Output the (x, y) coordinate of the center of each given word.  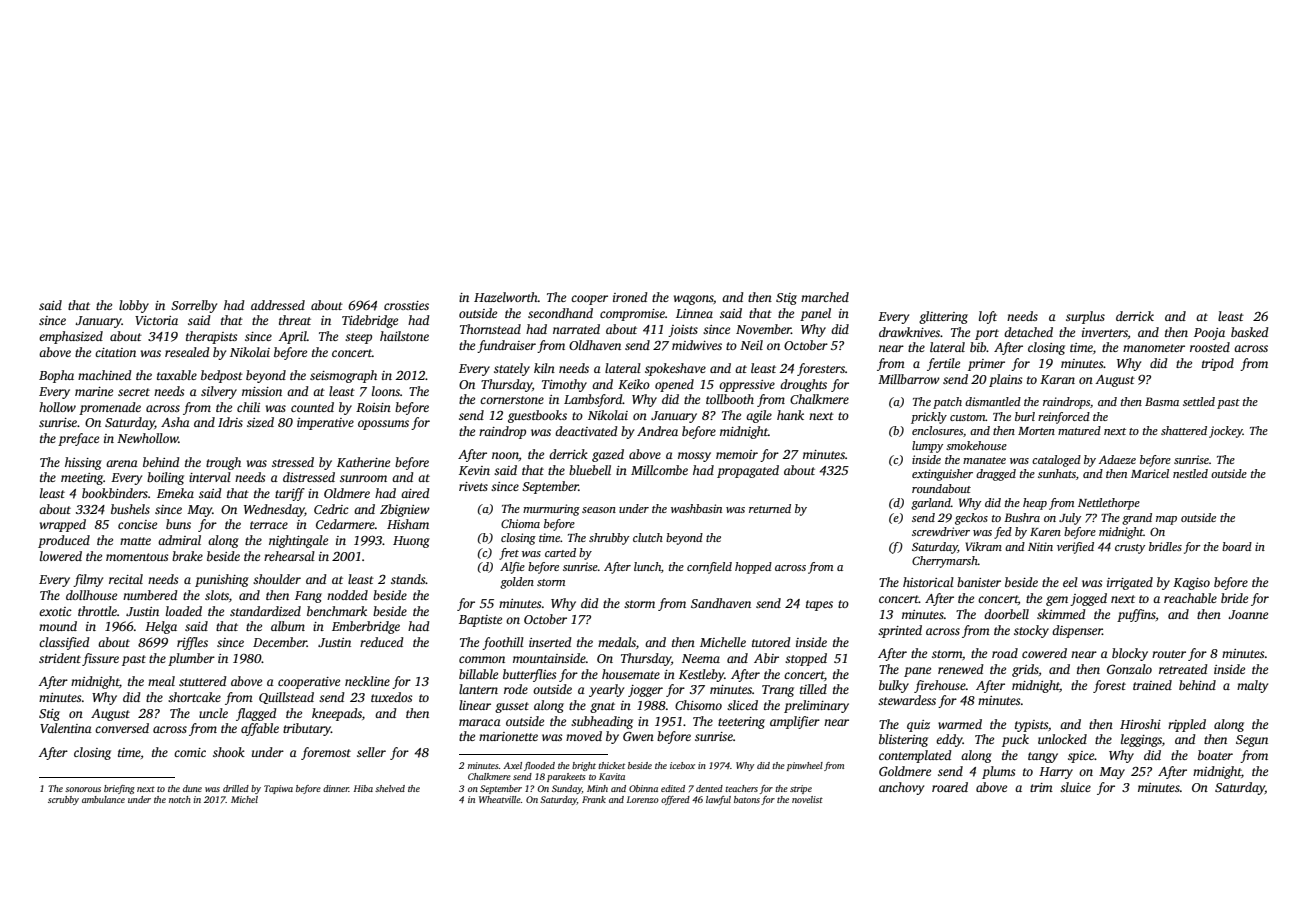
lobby (134, 306)
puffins (1136, 615)
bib (978, 347)
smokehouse (976, 445)
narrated (576, 329)
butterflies (529, 675)
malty (1252, 686)
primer (986, 365)
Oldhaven (595, 345)
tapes (819, 605)
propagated (748, 471)
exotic (55, 611)
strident (60, 658)
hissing (83, 463)
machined (105, 375)
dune (192, 788)
